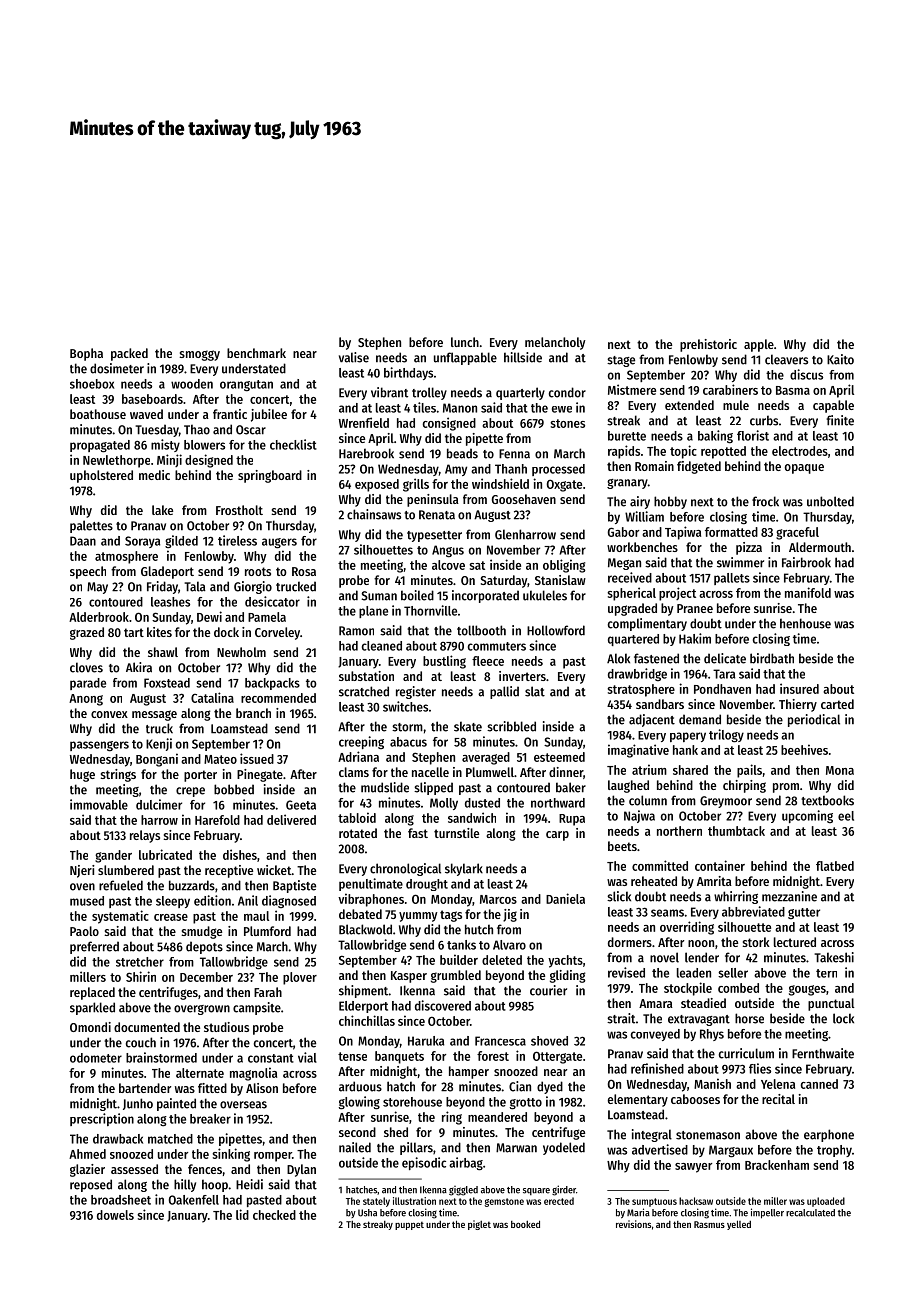 This screenshot has width=924, height=1308. What do you see at coordinates (197, 429) in the screenshot?
I see `Thao` at bounding box center [197, 429].
